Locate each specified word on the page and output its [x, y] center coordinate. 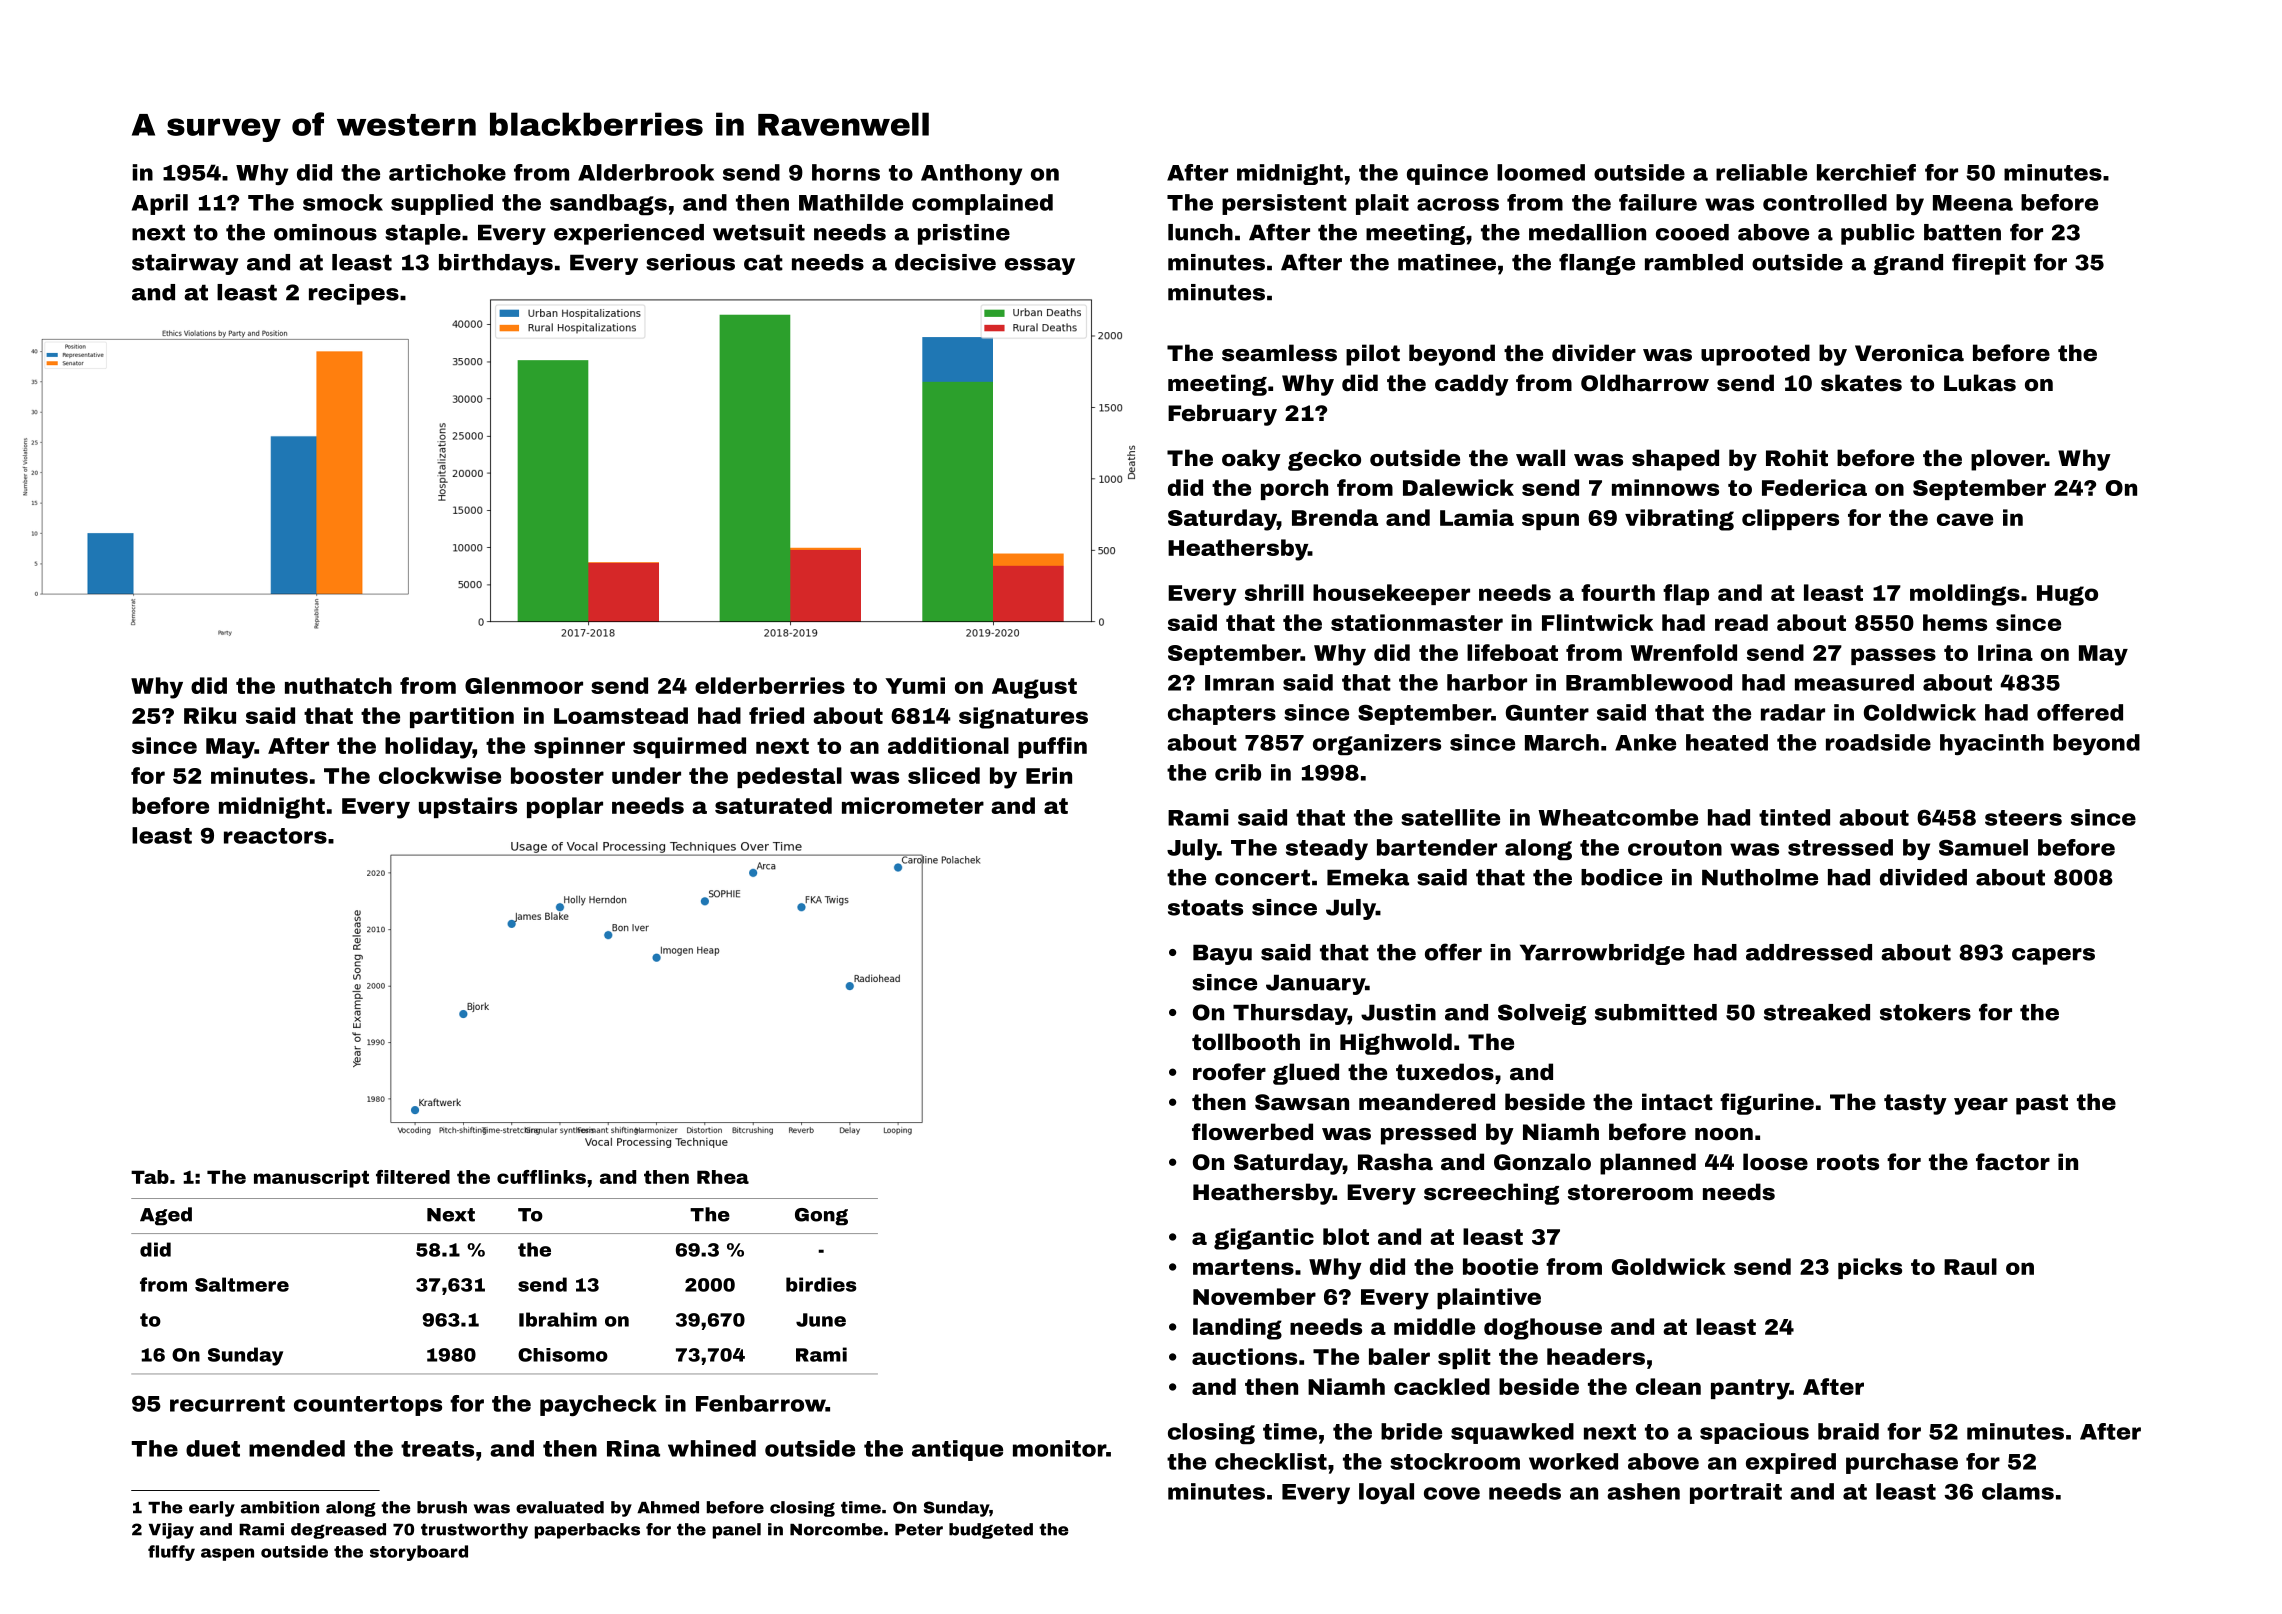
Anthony [971, 174]
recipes [354, 294]
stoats [1205, 907]
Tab [150, 1177]
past [2042, 1104]
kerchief [1866, 172]
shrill [1274, 592]
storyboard [419, 1553]
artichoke [447, 172]
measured [1854, 682]
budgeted [991, 1531]
